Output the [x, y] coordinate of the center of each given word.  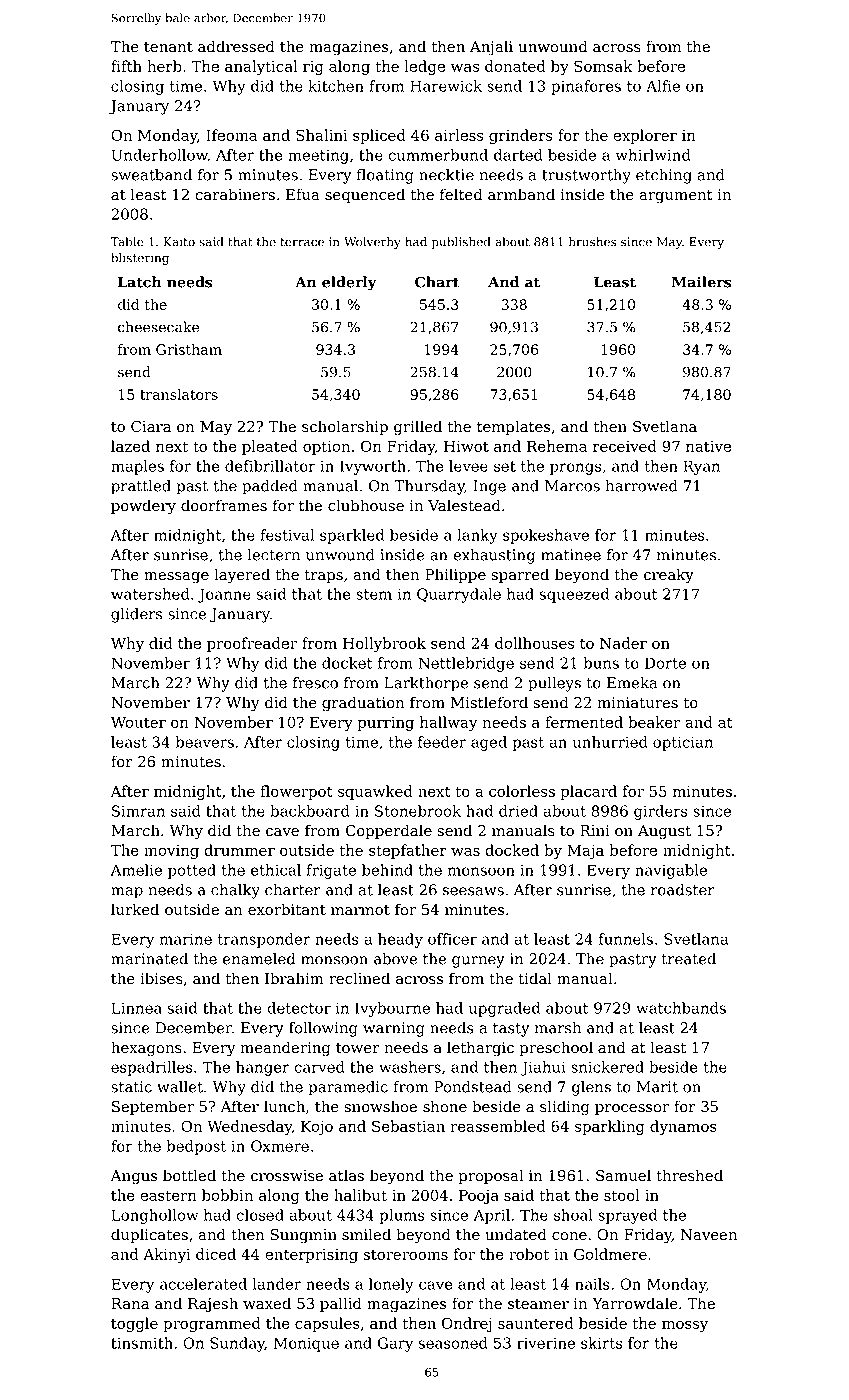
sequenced [365, 195]
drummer [240, 850]
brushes [592, 242]
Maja [585, 852]
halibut [360, 1195]
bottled [189, 1175]
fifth [126, 66]
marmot [360, 910]
